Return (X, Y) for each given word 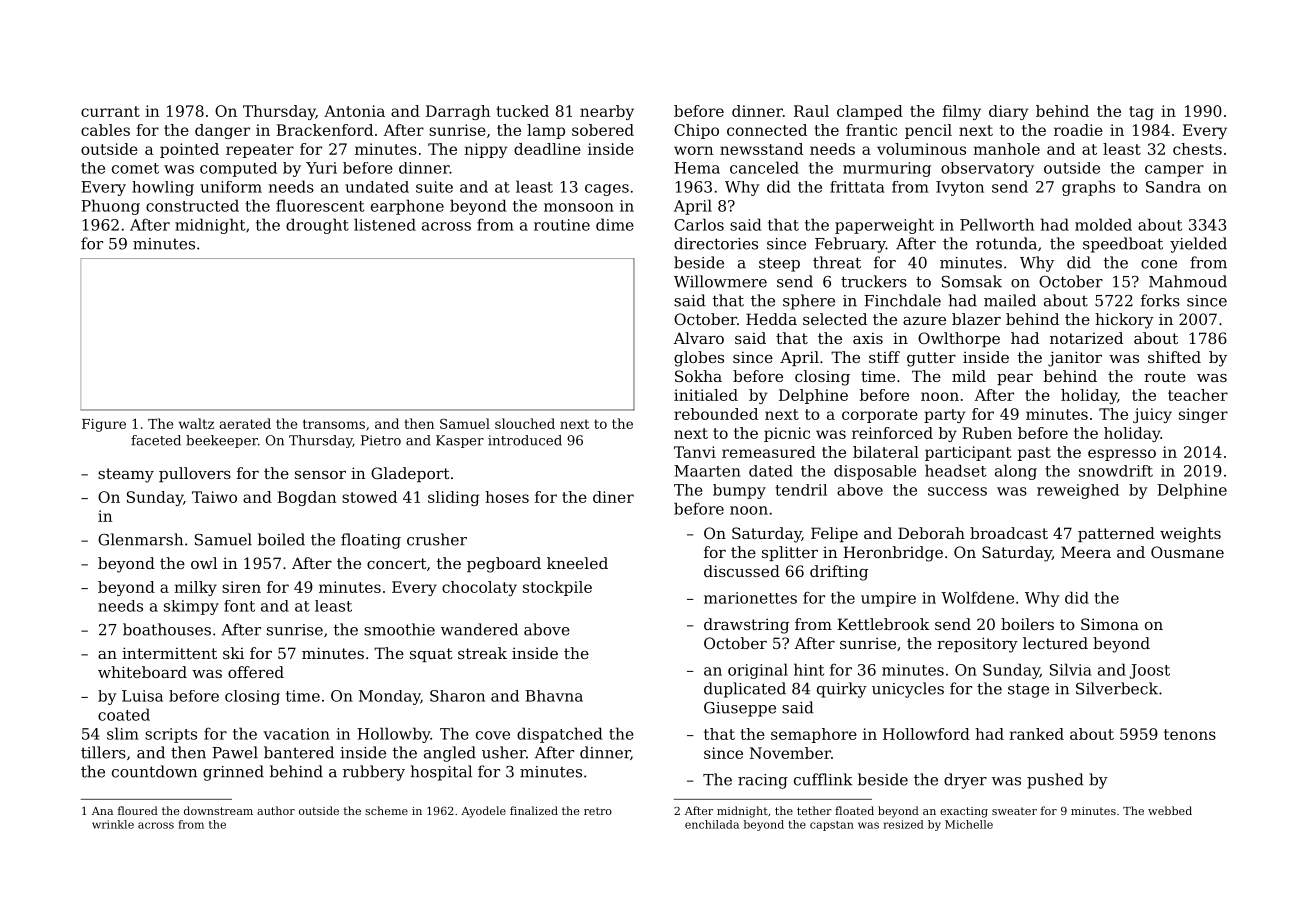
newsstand (761, 149)
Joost (1149, 671)
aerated (245, 423)
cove (493, 735)
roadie (1078, 130)
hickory (1124, 321)
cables (105, 130)
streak (482, 653)
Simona (1110, 624)
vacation (296, 734)
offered (256, 672)
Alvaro (698, 338)
